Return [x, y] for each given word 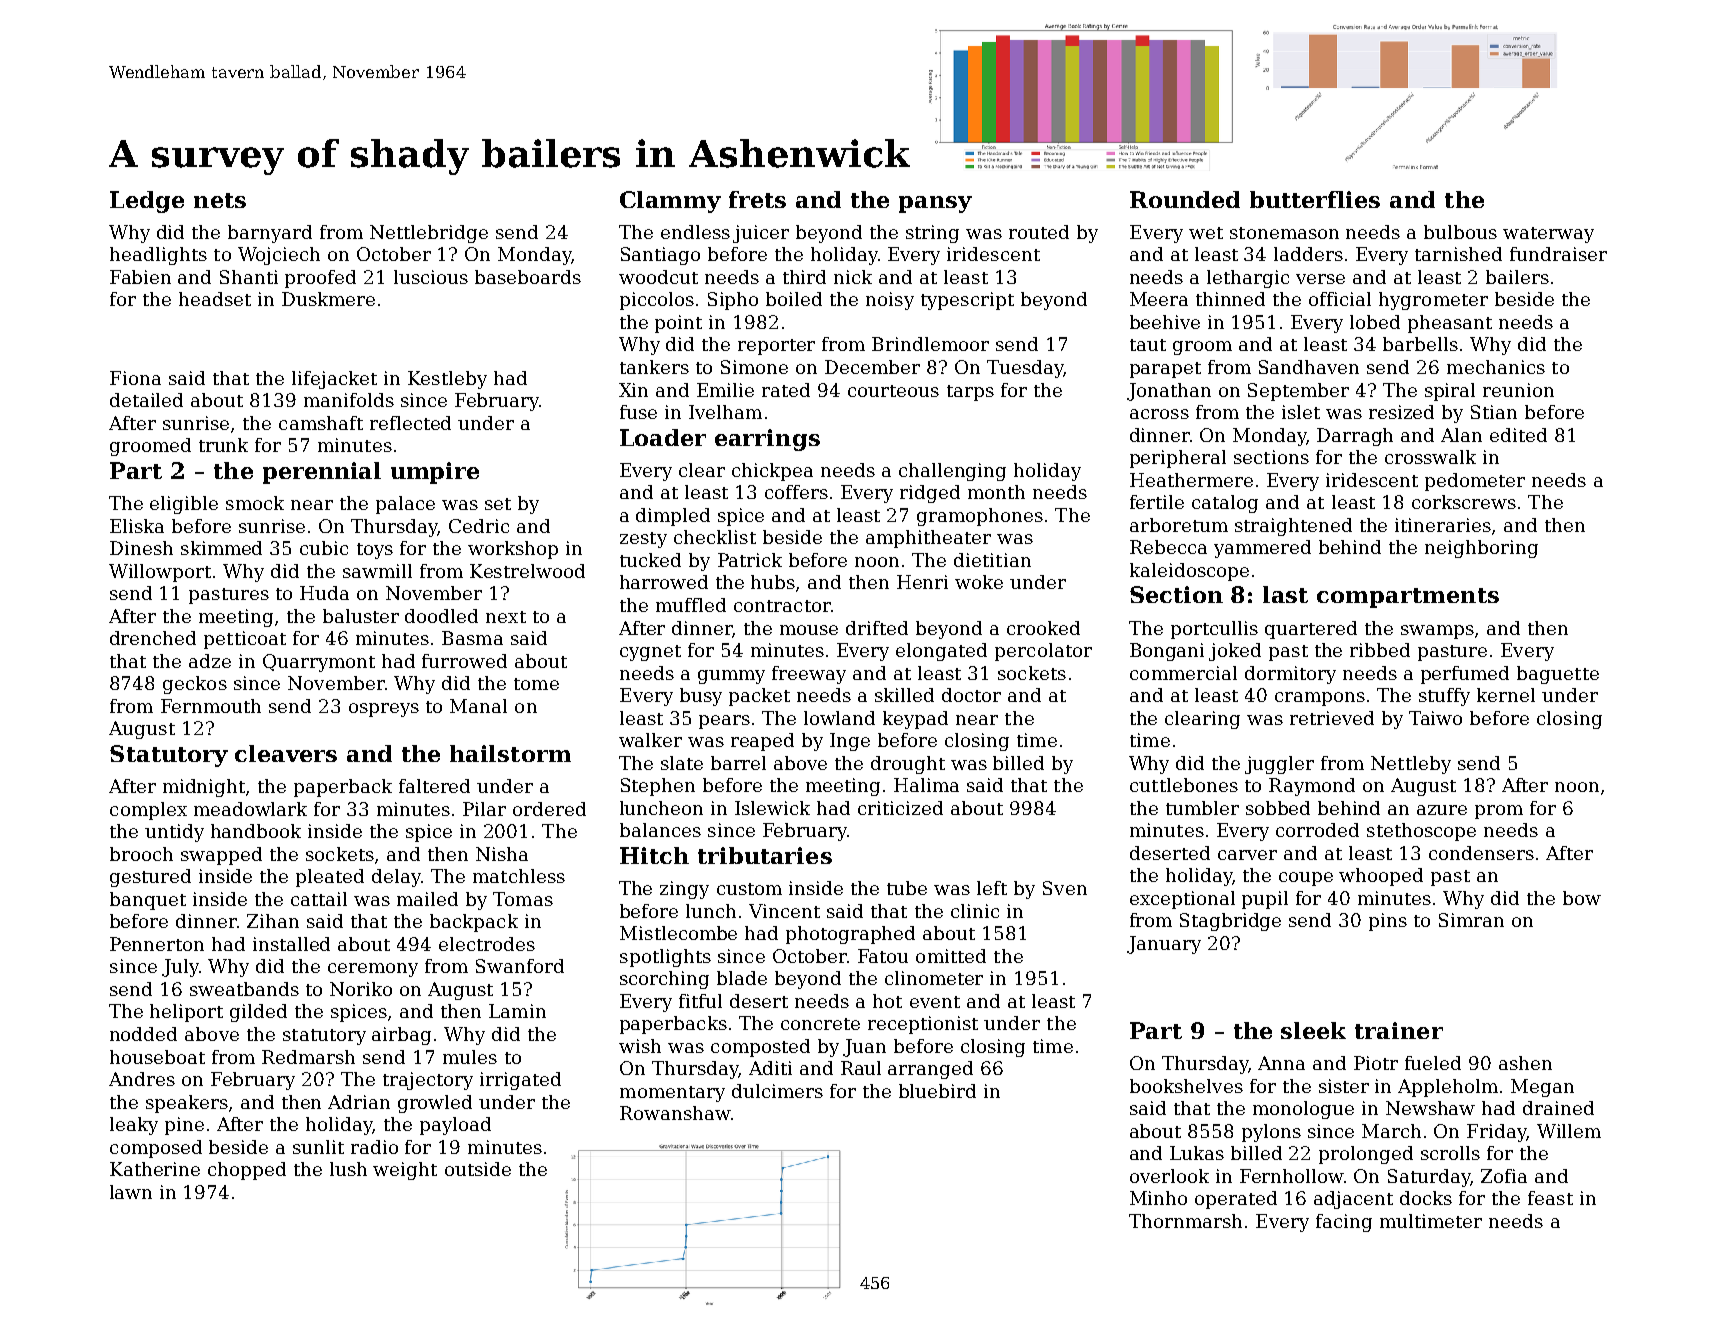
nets [220, 200]
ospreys [384, 710]
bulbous [1460, 232]
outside [478, 1169]
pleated [330, 878]
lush [348, 1169]
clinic [975, 911]
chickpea [772, 472]
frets [757, 199]
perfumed [1465, 675]
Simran [1471, 920]
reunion [1518, 390]
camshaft [321, 423]
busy [701, 697]
